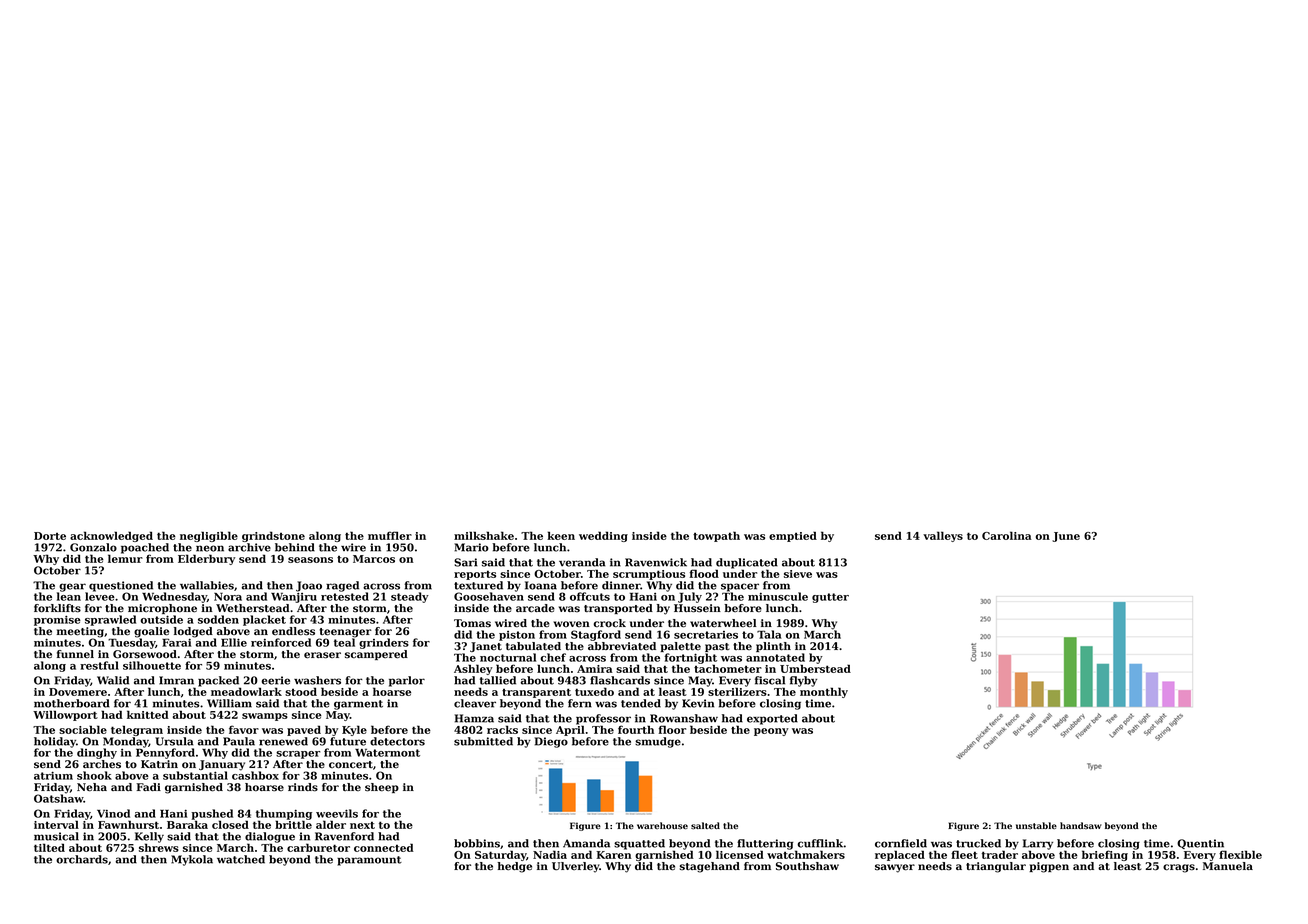 Image resolution: width=1308 pixels, height=924 pixels. What do you see at coordinates (83, 729) in the page?
I see `sociable` at bounding box center [83, 729].
